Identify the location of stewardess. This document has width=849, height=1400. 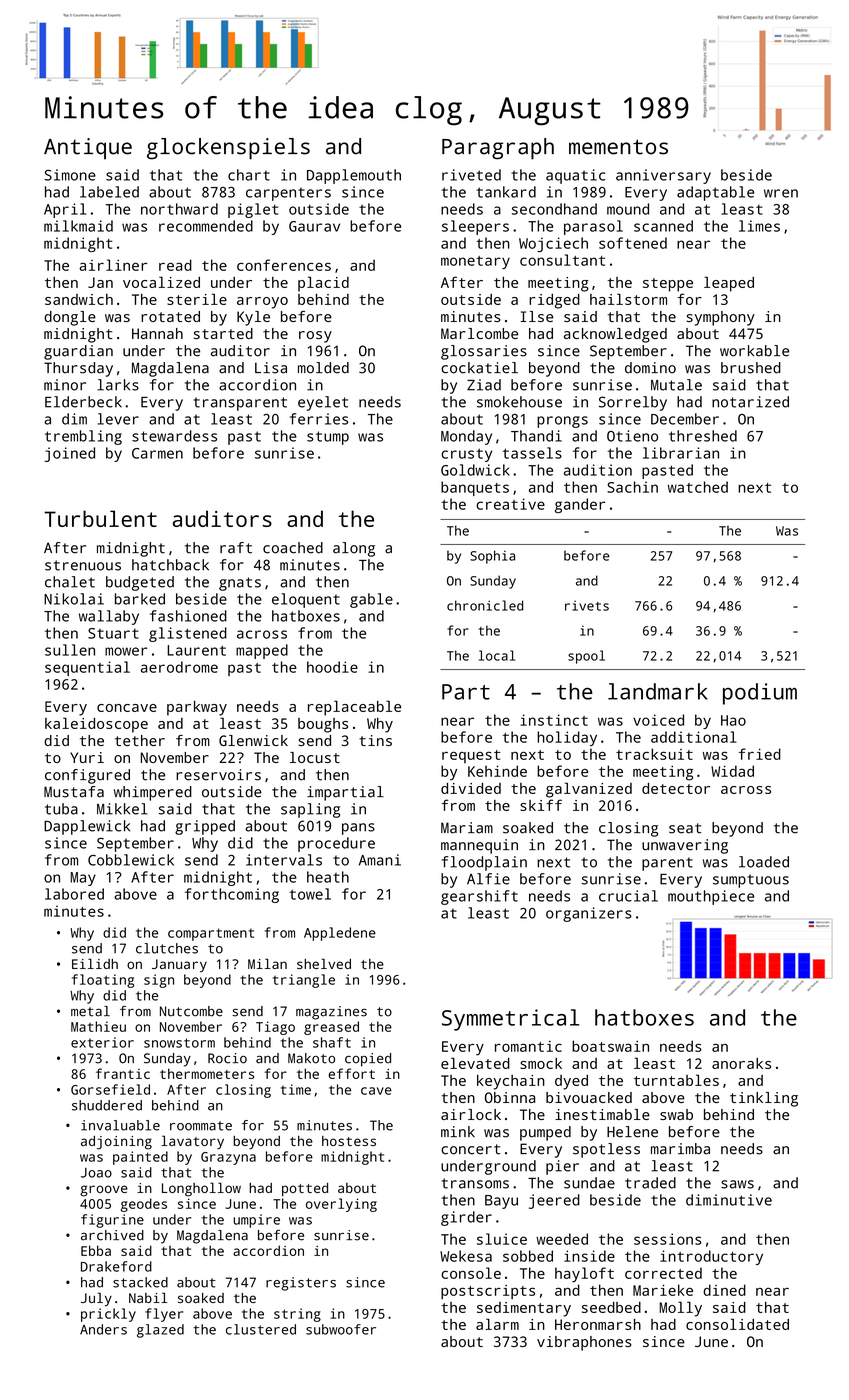
(174, 436).
